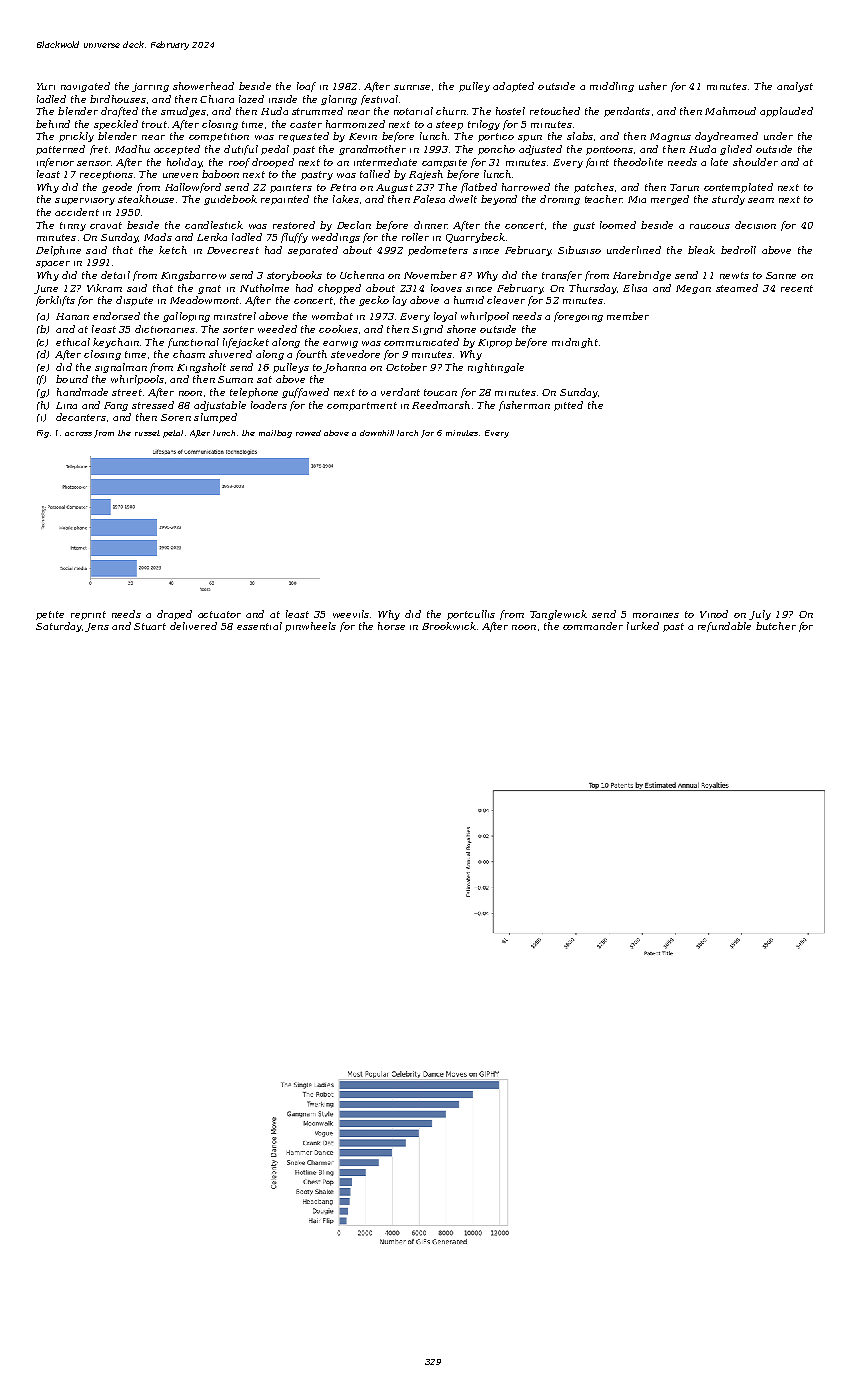 This page has width=849, height=1400. Describe the element at coordinates (346, 199) in the page. I see `lakes` at that location.
